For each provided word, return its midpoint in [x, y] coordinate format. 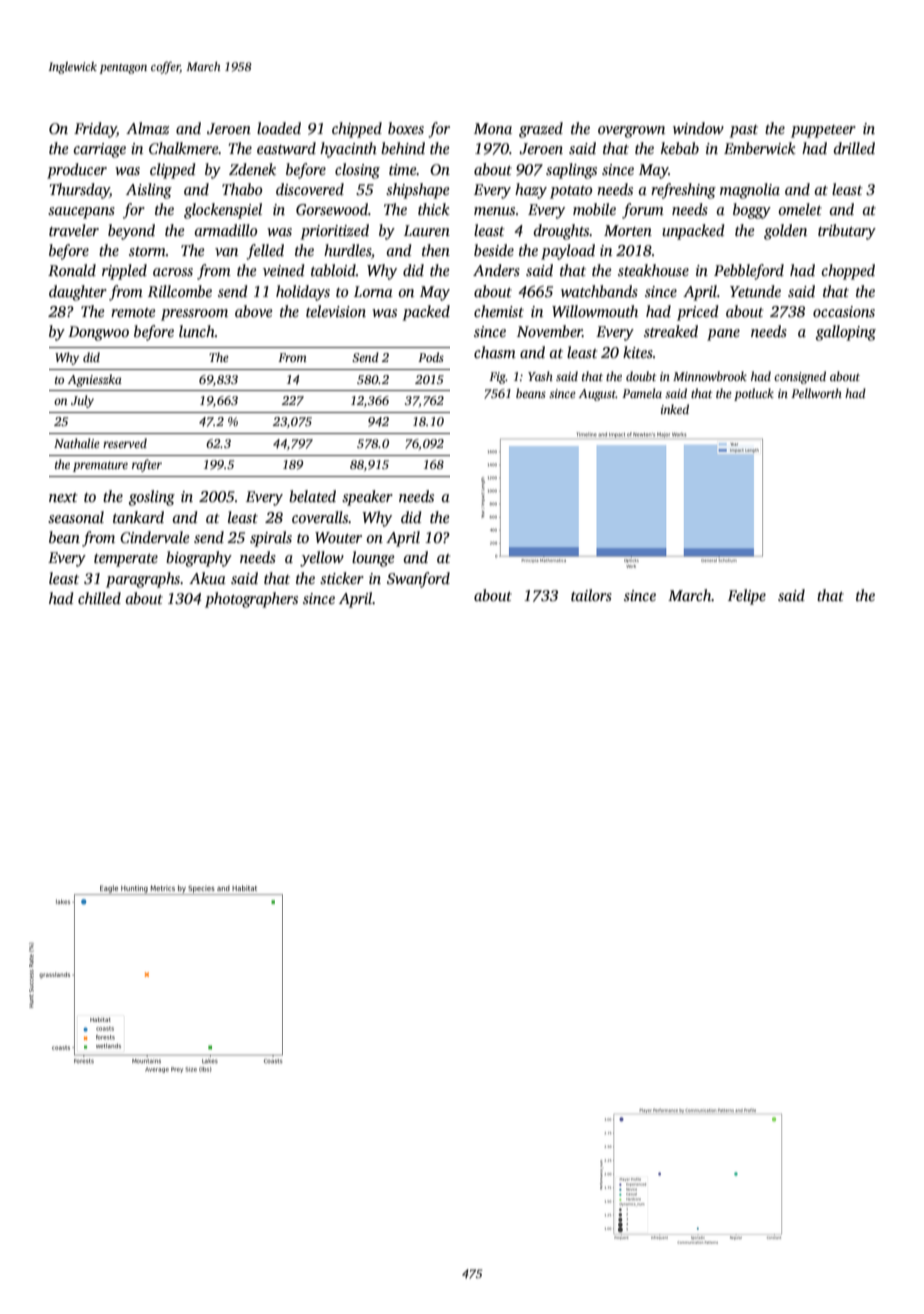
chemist [499, 311]
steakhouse [653, 270]
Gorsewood [332, 209]
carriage [100, 150]
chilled [99, 598]
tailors [591, 595]
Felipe [747, 597]
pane [723, 335]
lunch [197, 331]
